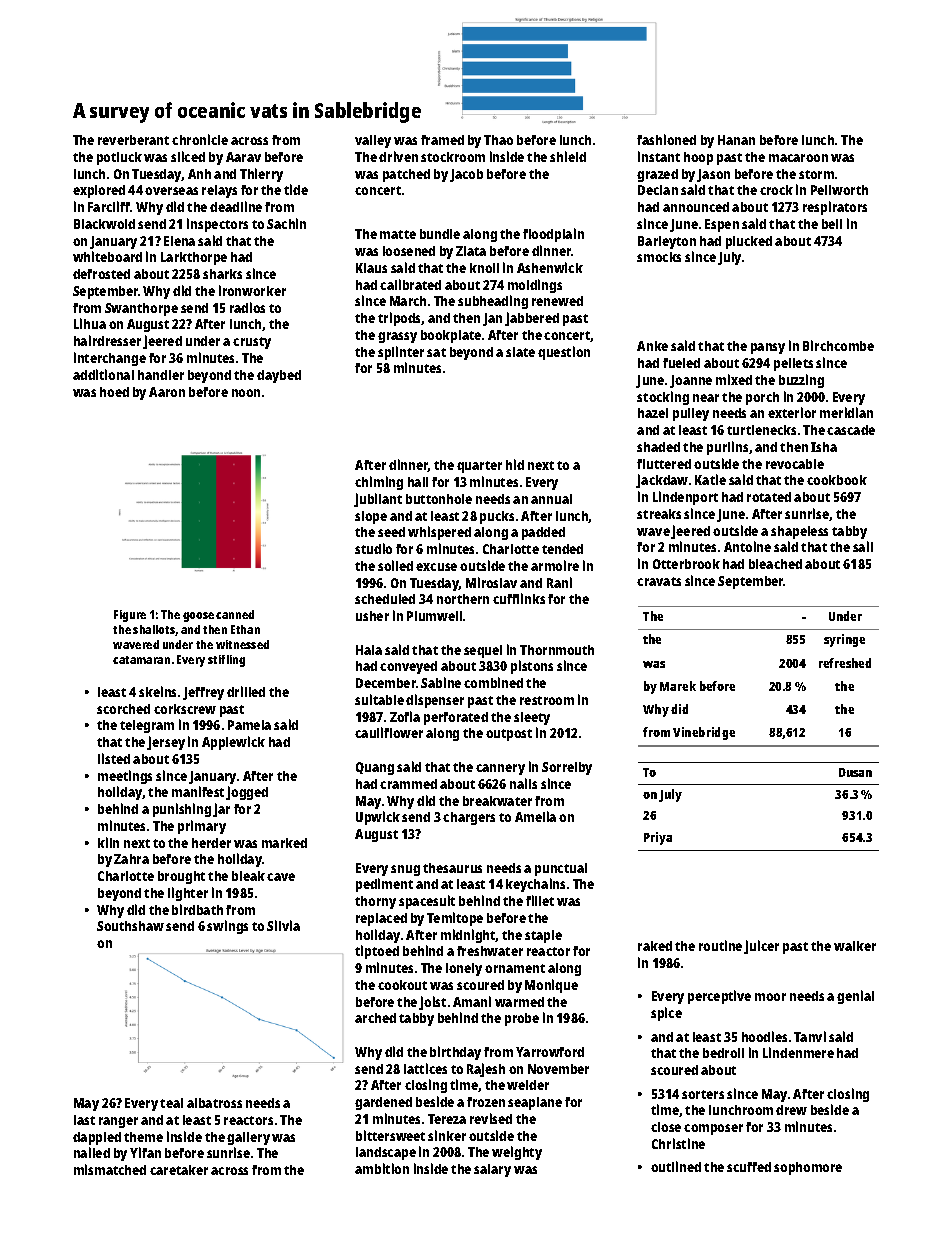 Image resolution: width=952 pixels, height=1233 pixels. Describe the element at coordinates (791, 1110) in the screenshot. I see `drew` at that location.
